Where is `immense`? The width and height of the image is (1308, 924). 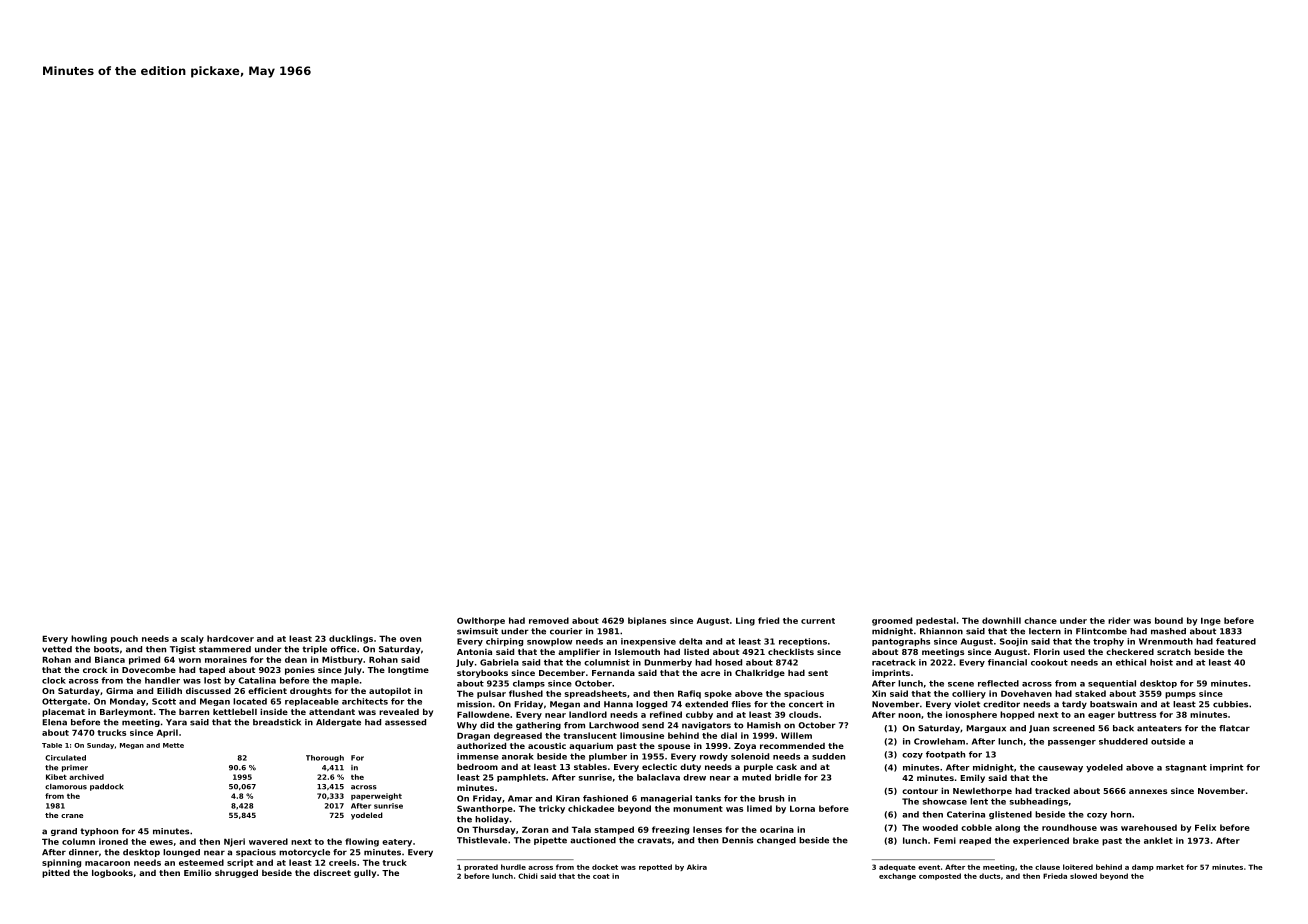
immense is located at coordinates (478, 756).
